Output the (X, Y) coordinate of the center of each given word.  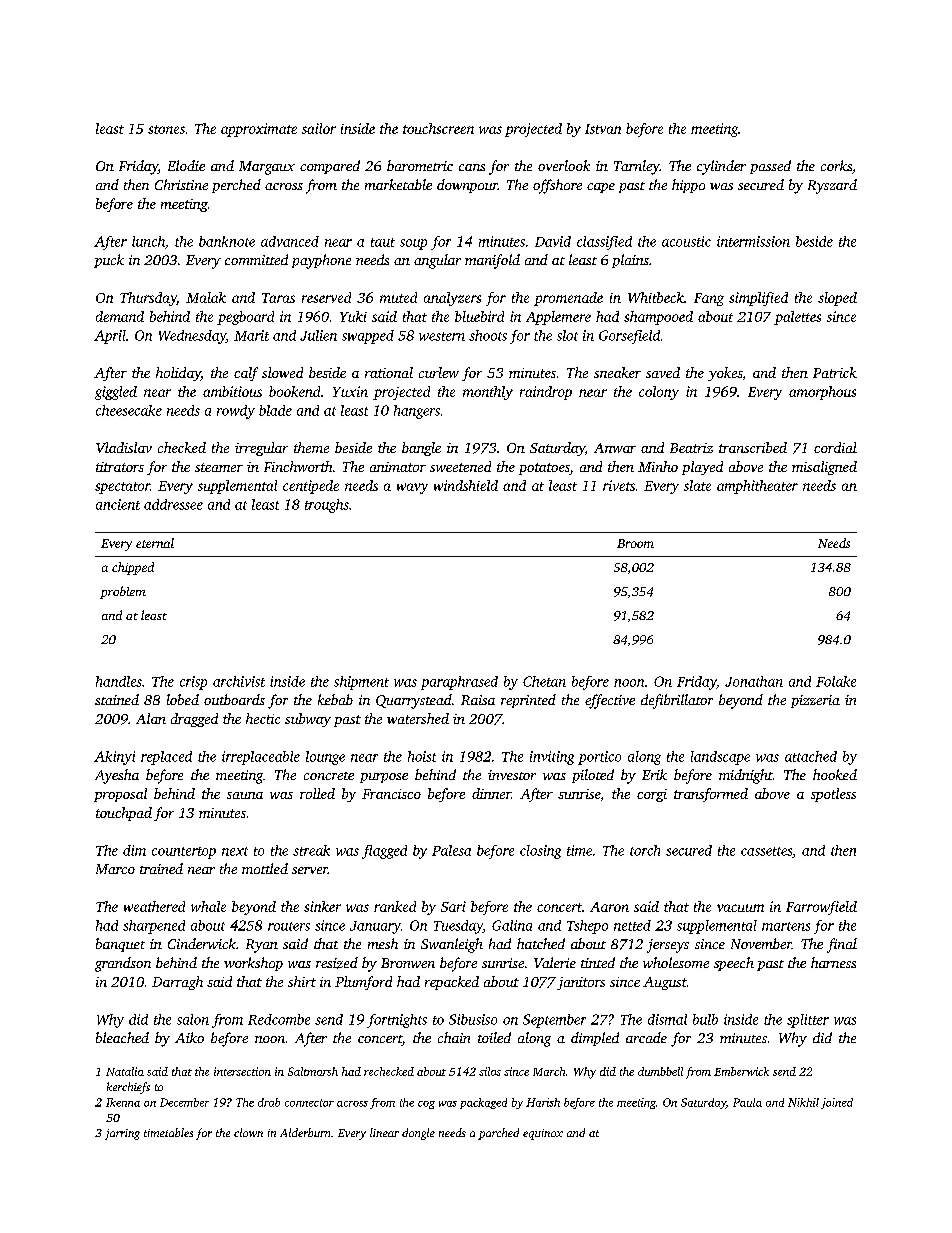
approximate (259, 130)
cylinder (721, 167)
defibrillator (677, 701)
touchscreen (438, 128)
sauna (245, 795)
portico (599, 758)
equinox (543, 1134)
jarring (122, 1134)
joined (837, 1103)
